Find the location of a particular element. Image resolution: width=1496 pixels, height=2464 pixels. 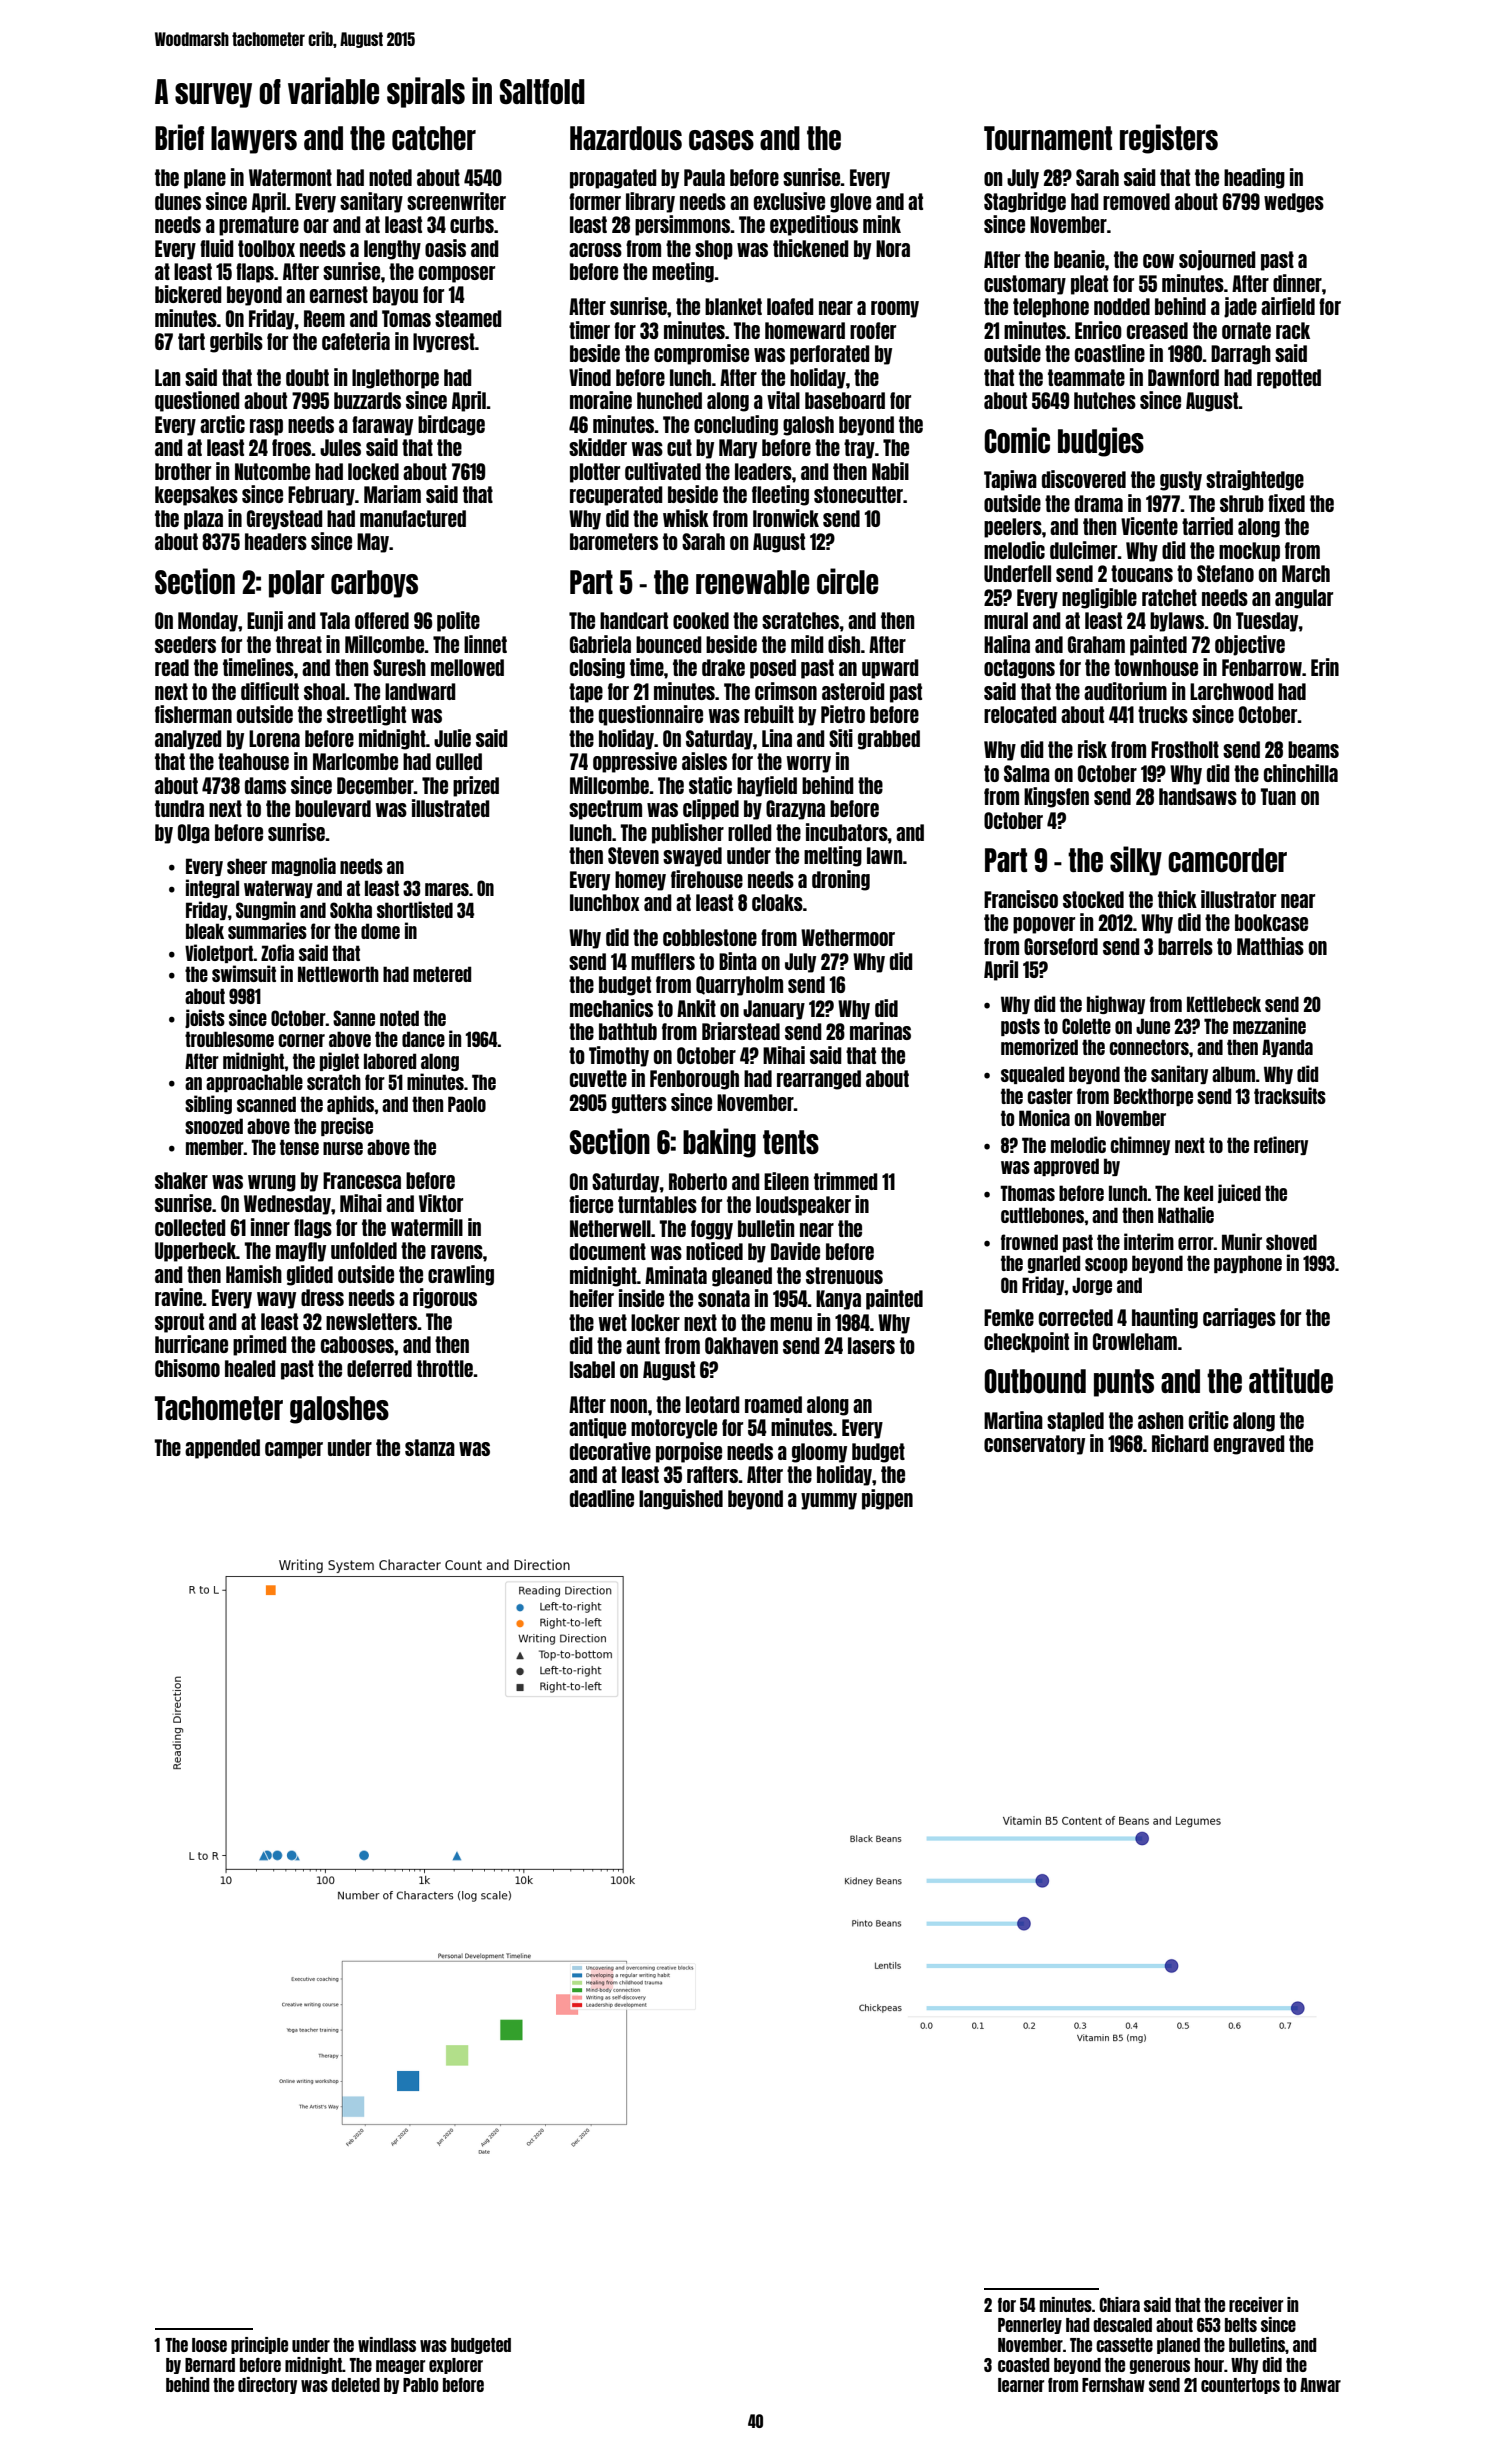

deadline is located at coordinates (602, 1498).
